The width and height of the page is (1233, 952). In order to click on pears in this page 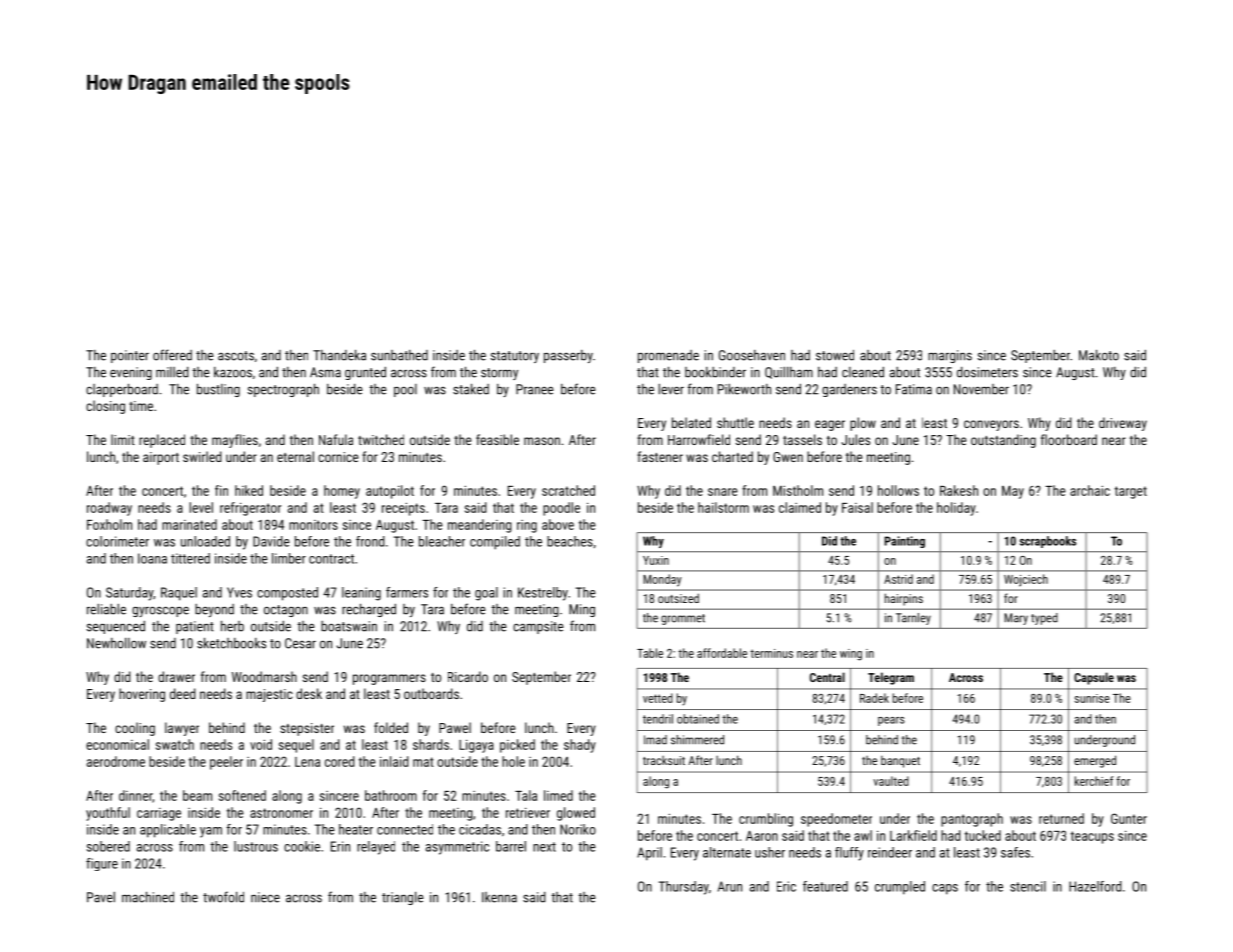, I will do `click(891, 721)`.
